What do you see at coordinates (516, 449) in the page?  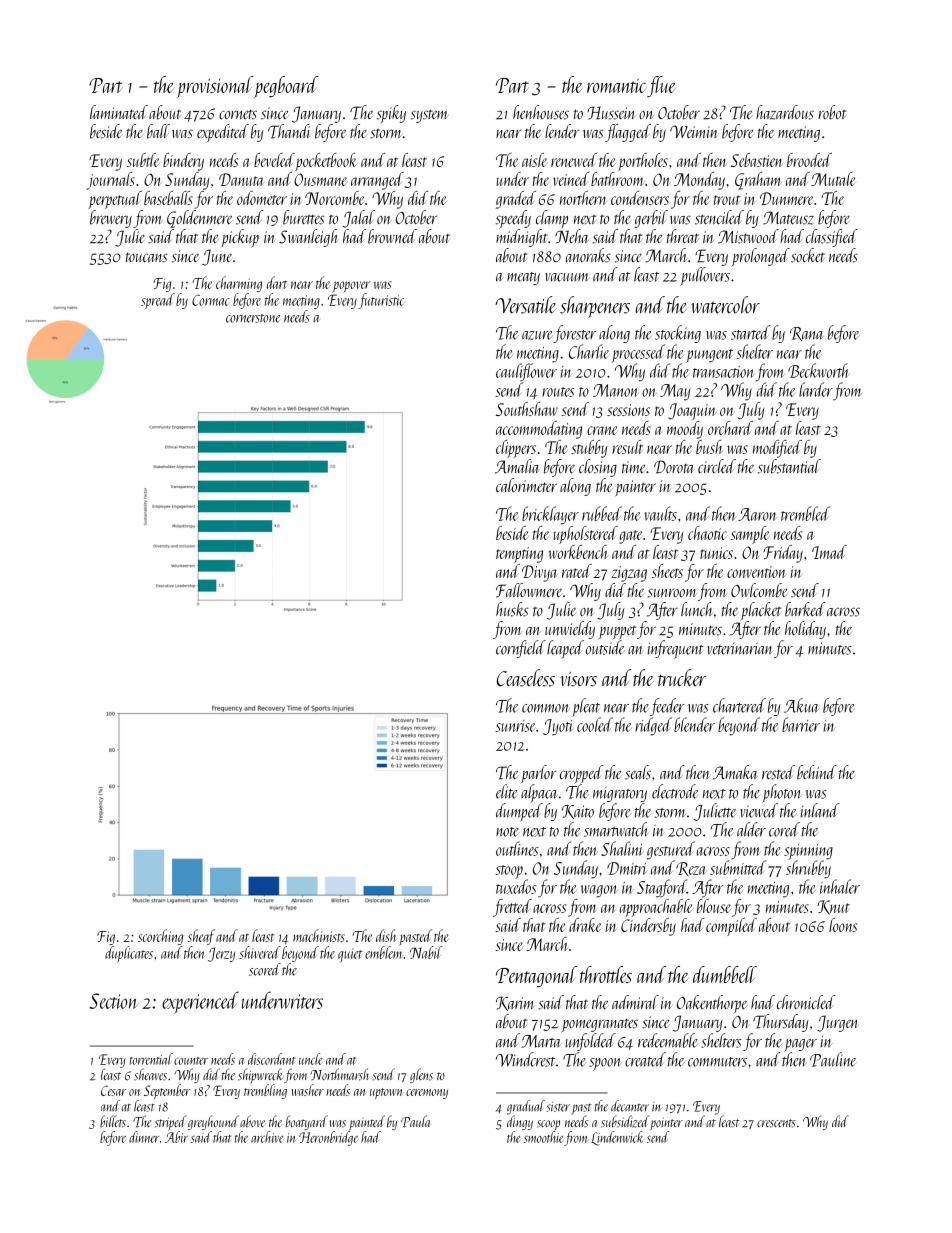 I see `clippers` at bounding box center [516, 449].
